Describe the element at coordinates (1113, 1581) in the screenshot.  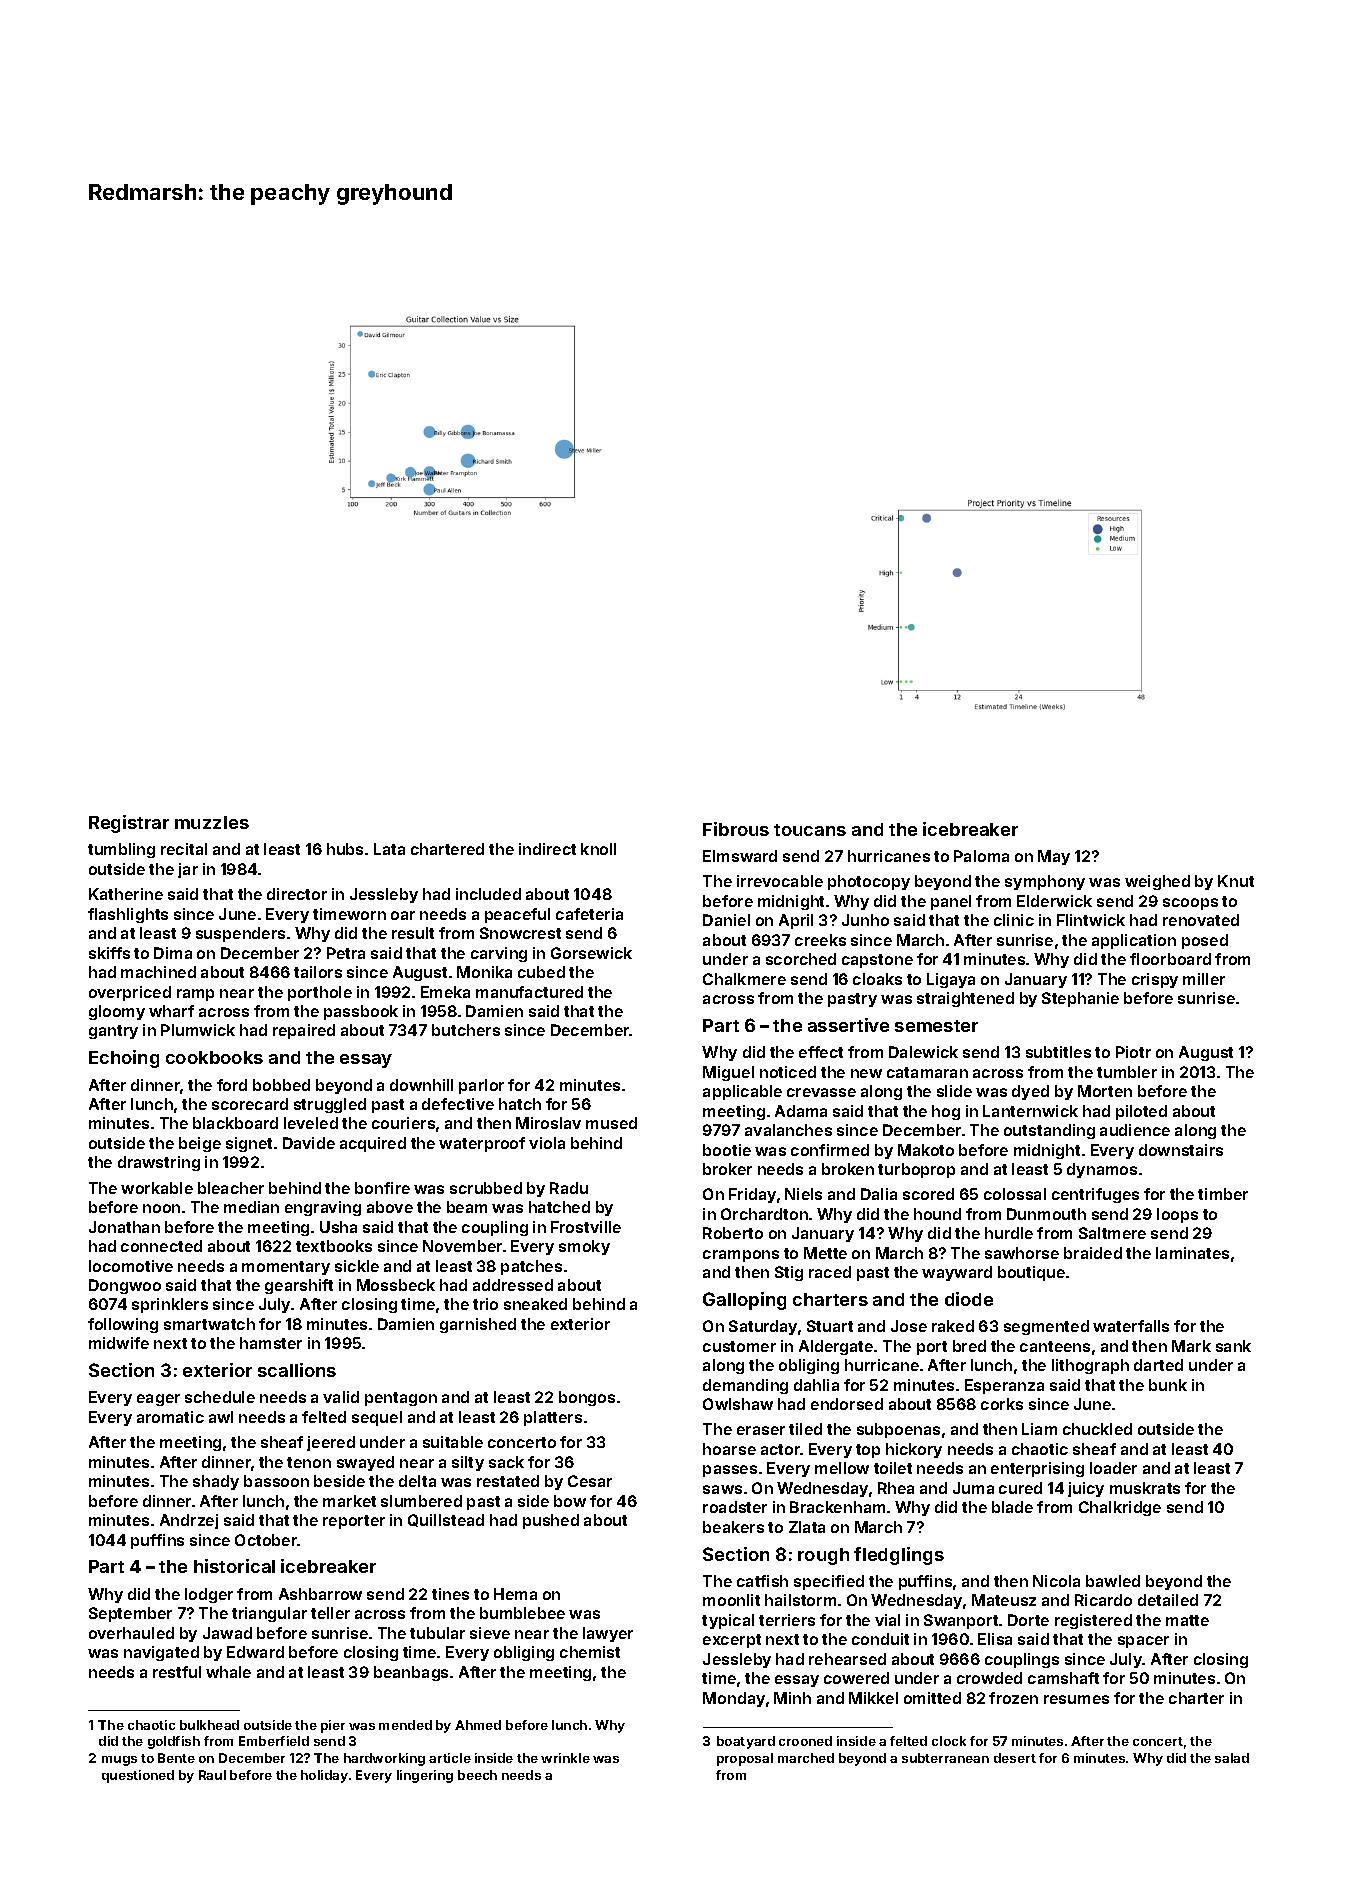
I see `bawled` at that location.
